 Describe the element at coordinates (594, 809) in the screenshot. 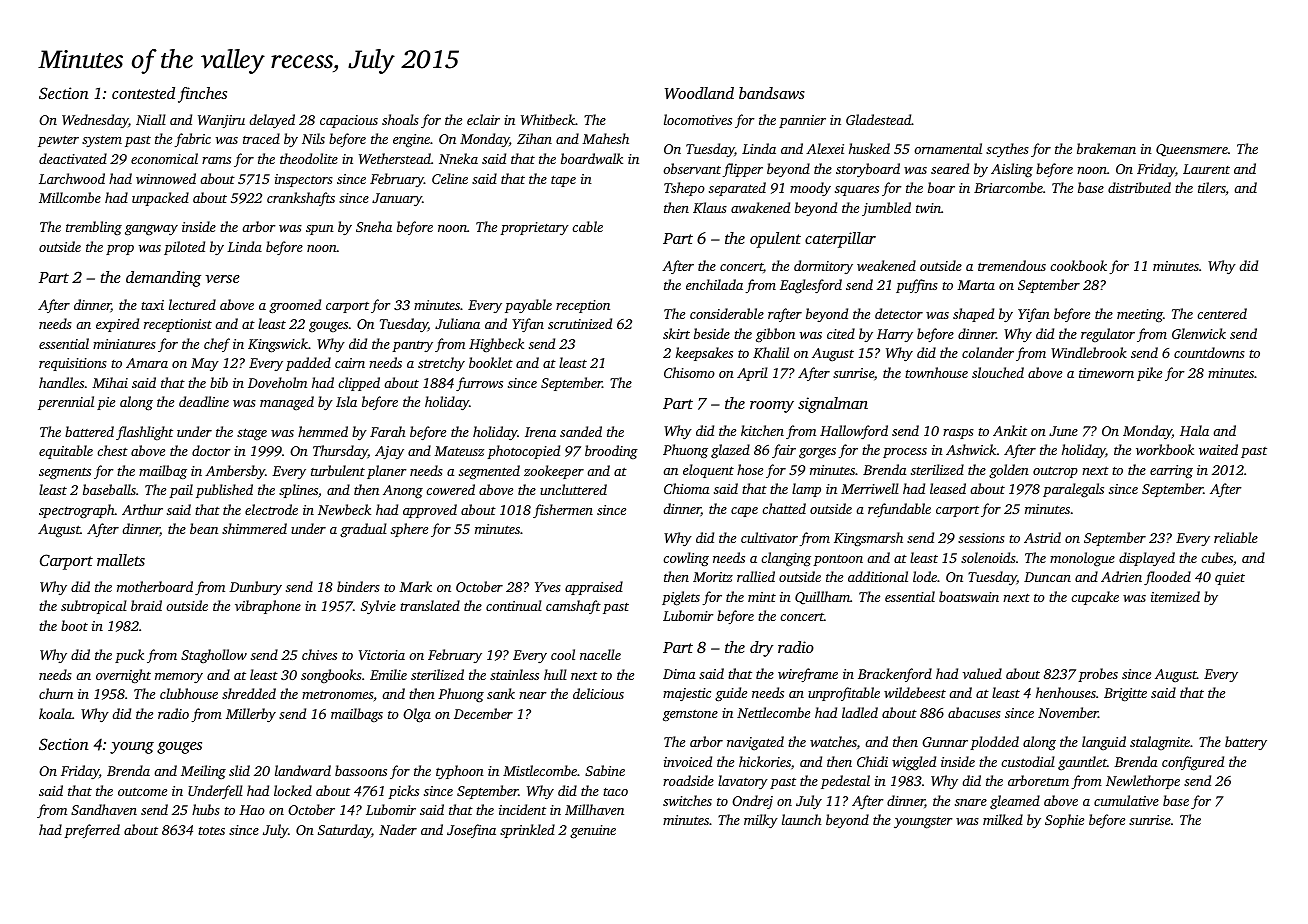

I see `Millhaven` at that location.
